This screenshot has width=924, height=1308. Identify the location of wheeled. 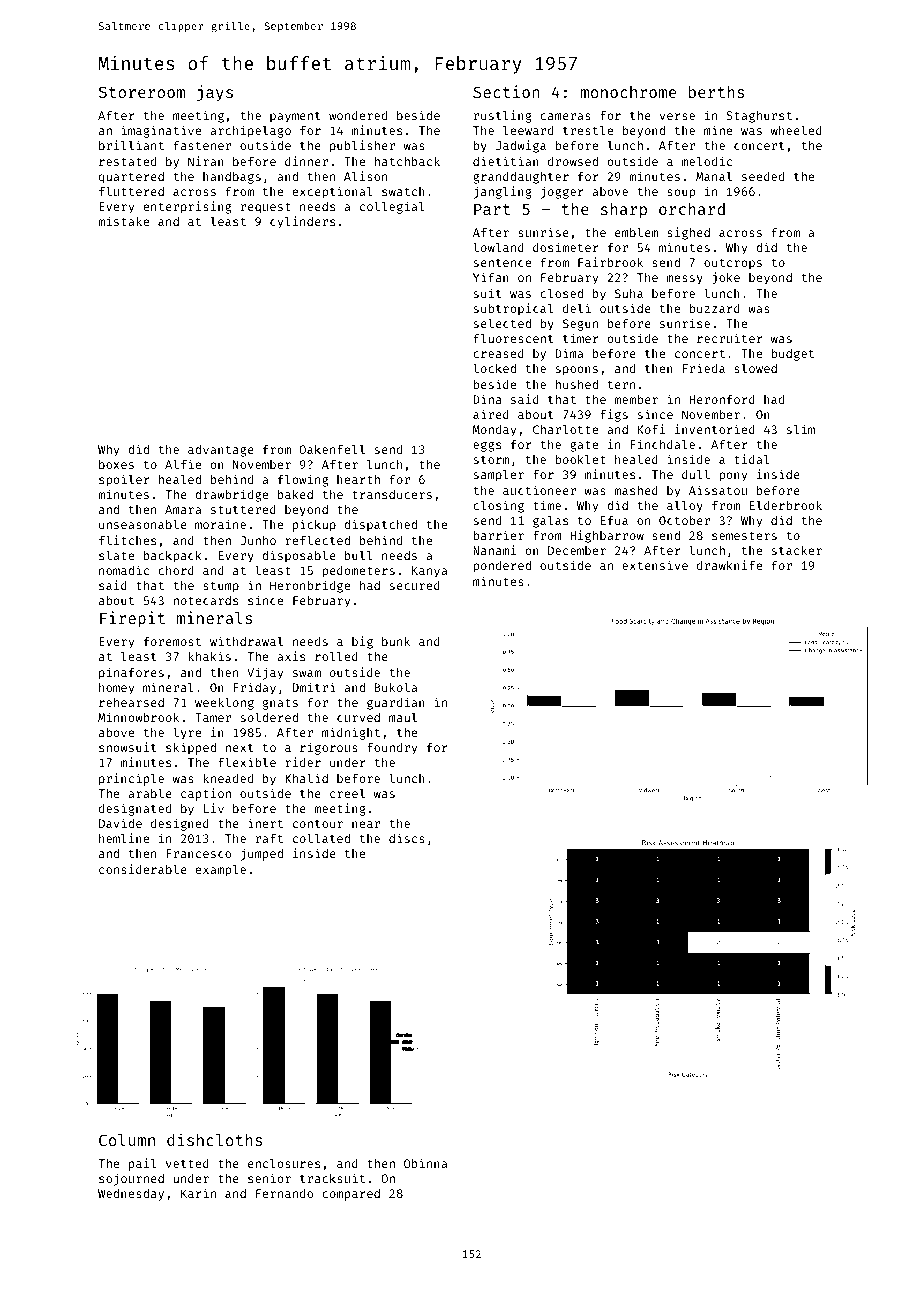
(796, 130).
